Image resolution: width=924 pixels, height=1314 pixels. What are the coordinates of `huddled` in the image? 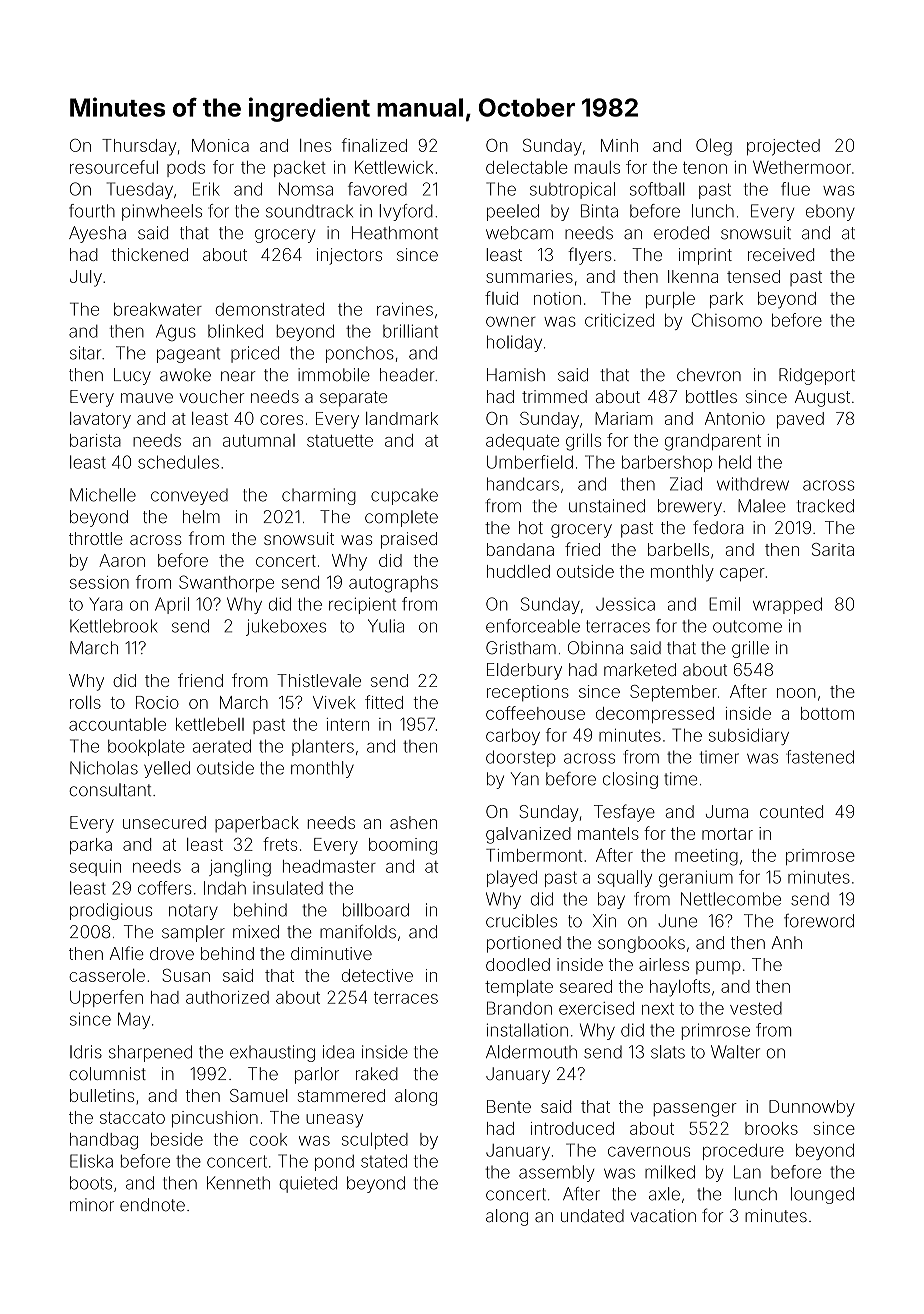 It's located at (518, 571).
